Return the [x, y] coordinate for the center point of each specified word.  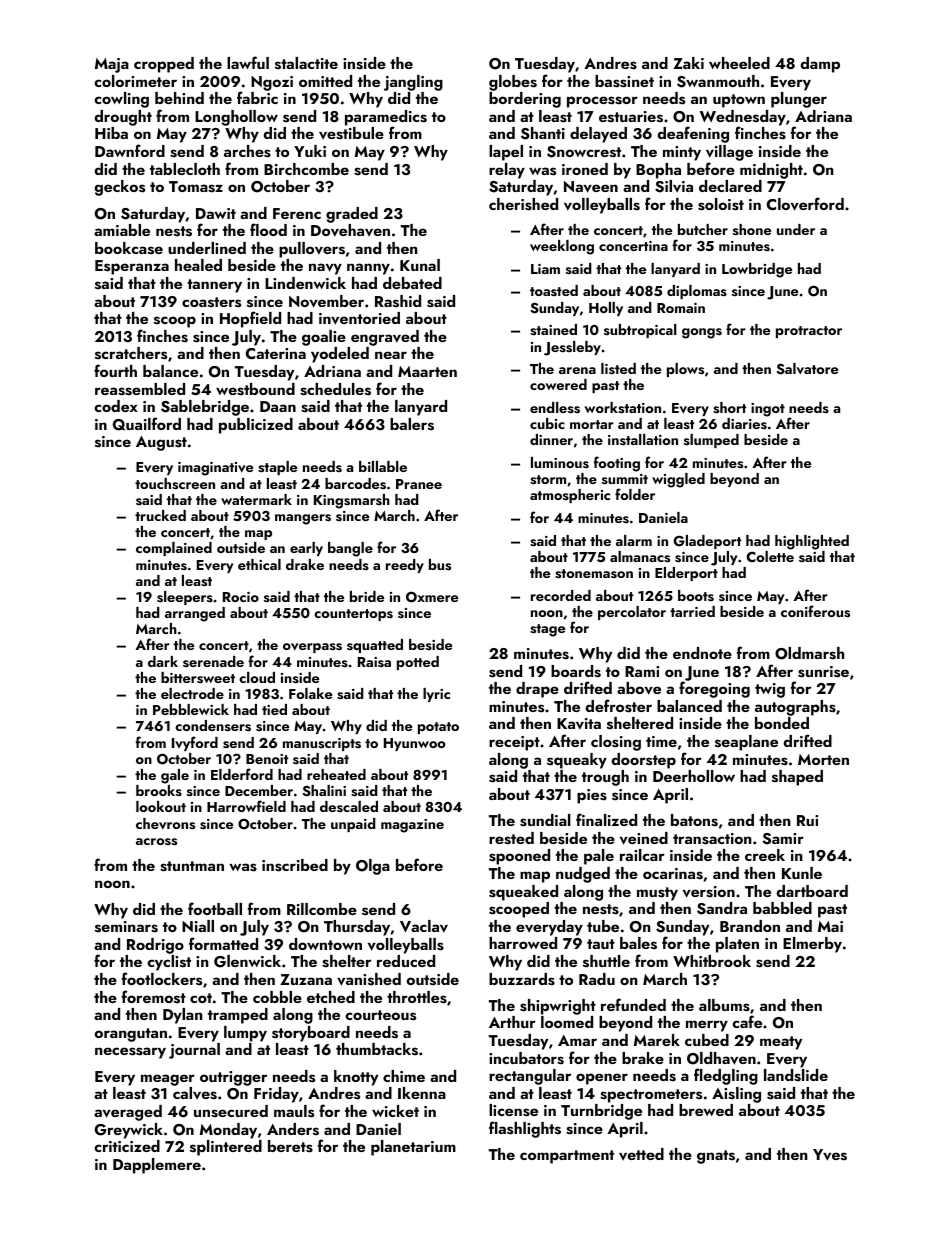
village [729, 153]
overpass [312, 648]
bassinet [624, 81]
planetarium [413, 1148]
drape [537, 690]
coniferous [815, 611]
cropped [164, 65]
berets [290, 1146]
